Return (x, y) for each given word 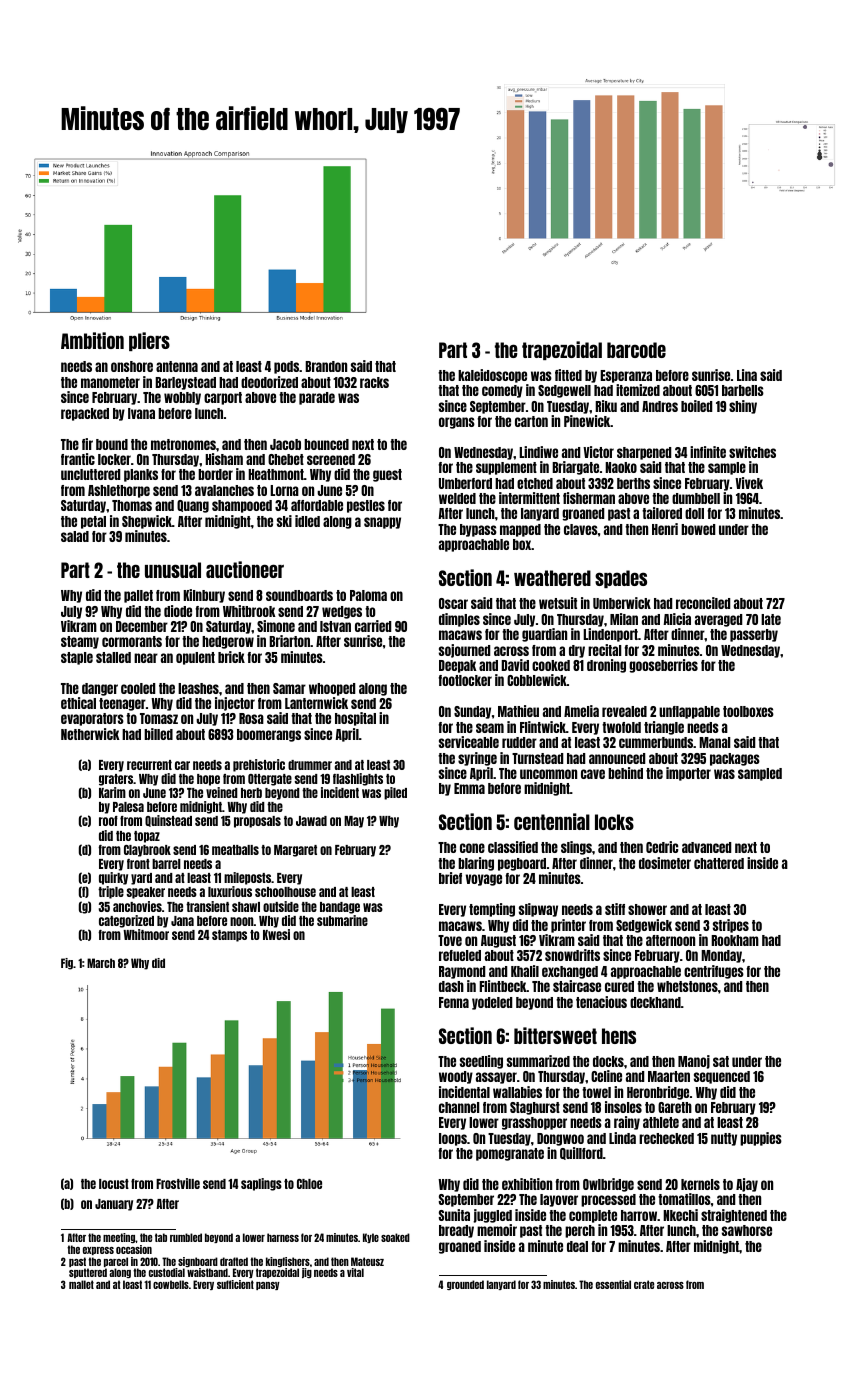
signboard (198, 1262)
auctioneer (245, 569)
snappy (382, 523)
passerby (754, 635)
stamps (229, 936)
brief (450, 878)
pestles (366, 506)
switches (752, 452)
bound (112, 444)
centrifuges (714, 972)
